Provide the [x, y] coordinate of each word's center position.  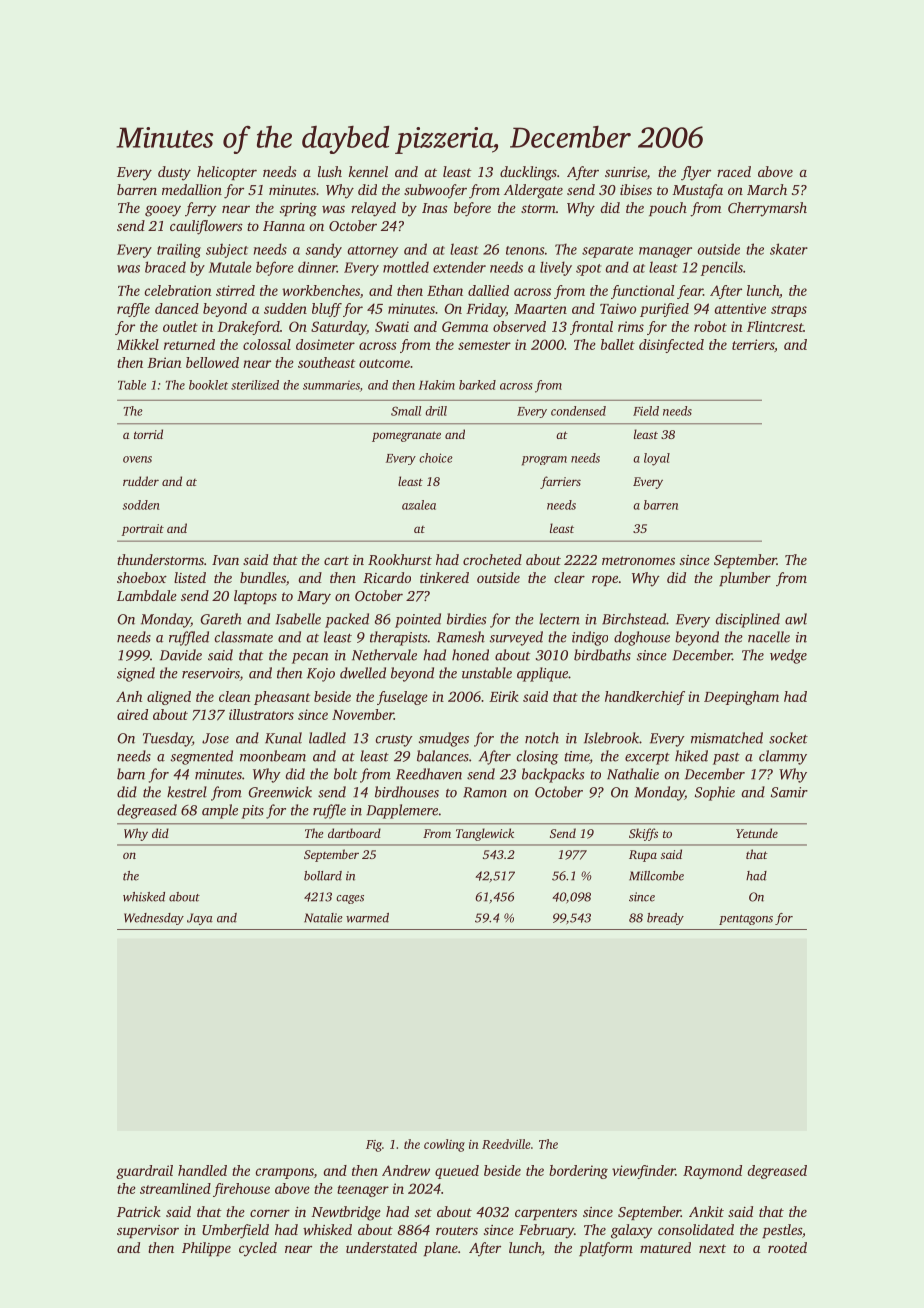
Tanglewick [485, 834]
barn [131, 774]
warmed [367, 918]
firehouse [241, 1190]
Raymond [712, 1172]
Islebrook [611, 738]
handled [202, 1170]
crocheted [492, 559]
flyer [696, 173]
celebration [178, 290]
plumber [745, 579]
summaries [331, 385]
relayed [373, 209]
